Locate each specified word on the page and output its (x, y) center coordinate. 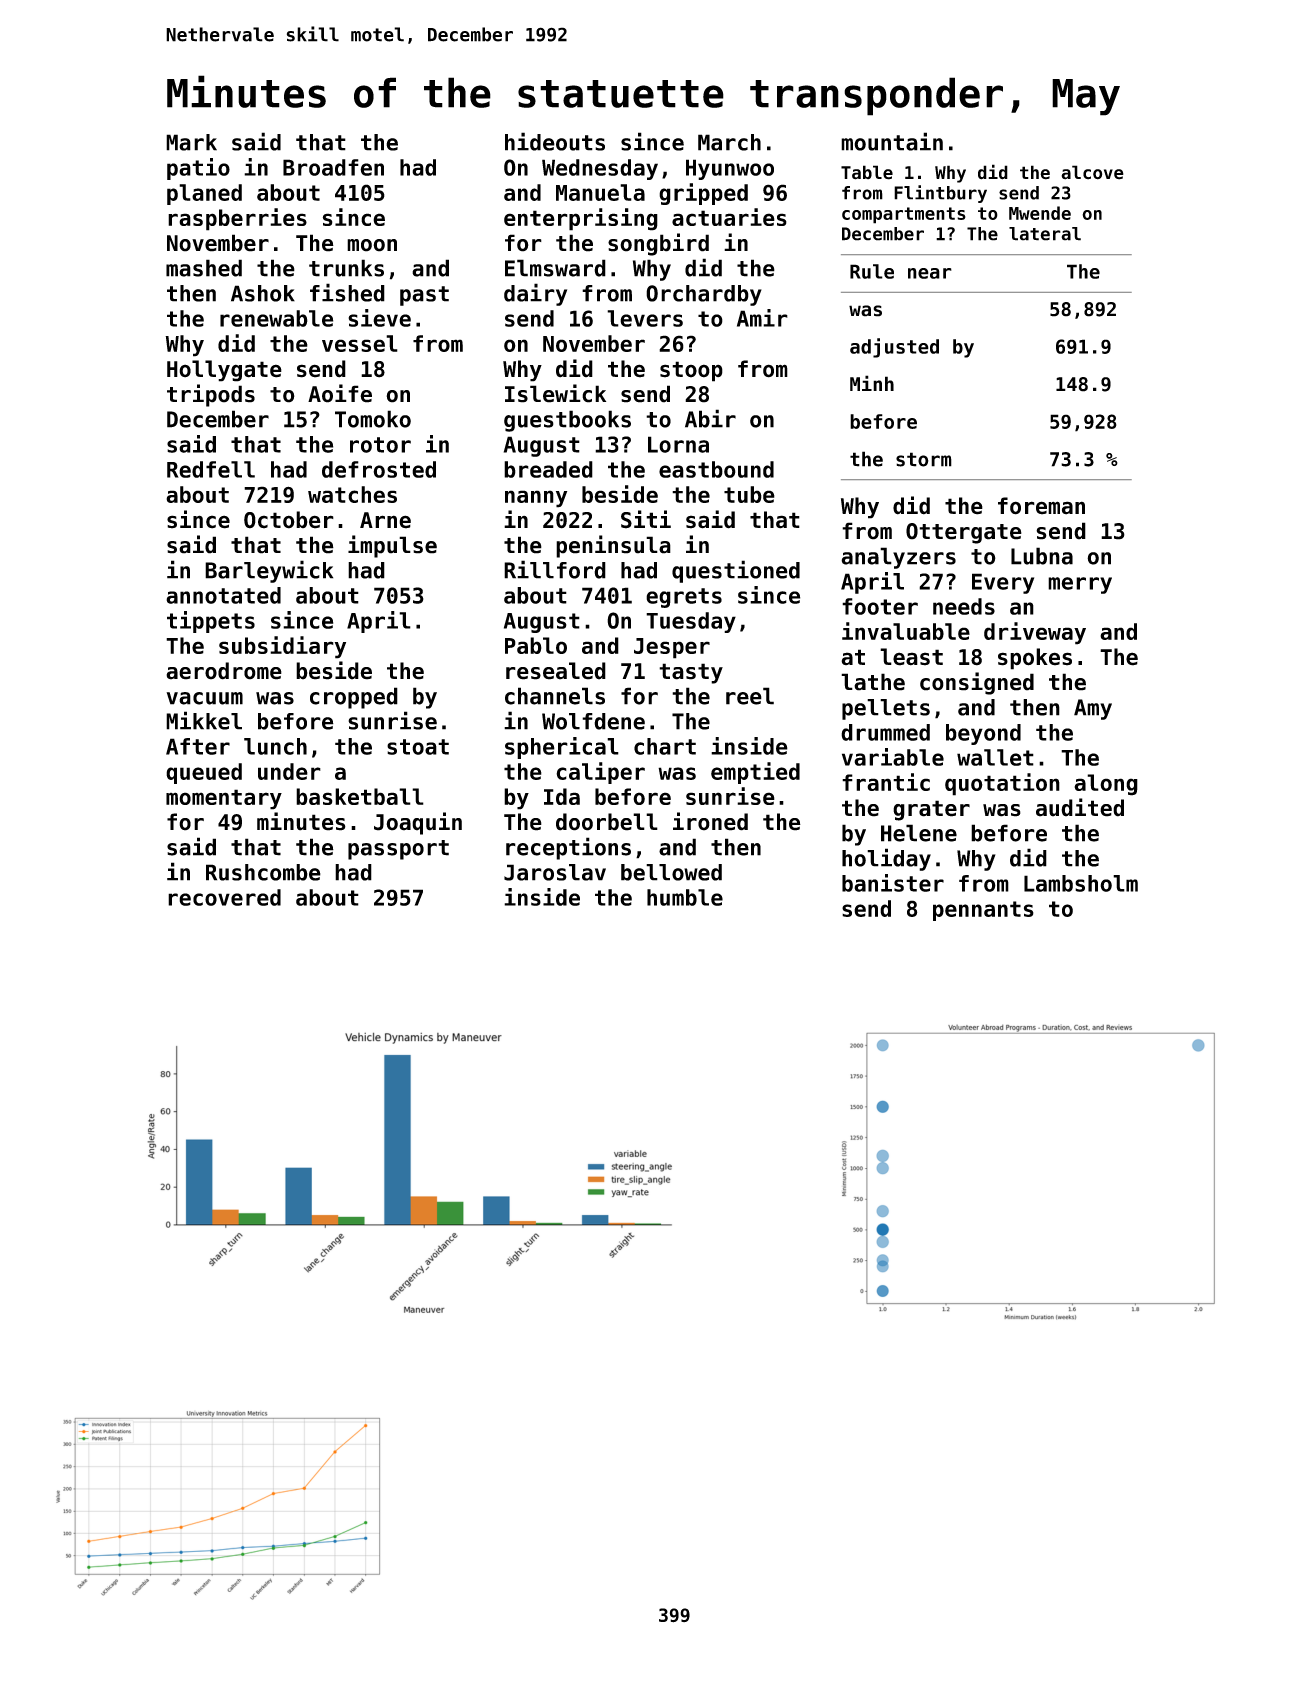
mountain (892, 141)
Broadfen (333, 167)
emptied (755, 773)
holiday (886, 859)
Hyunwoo (730, 169)
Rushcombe (263, 872)
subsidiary (282, 647)
